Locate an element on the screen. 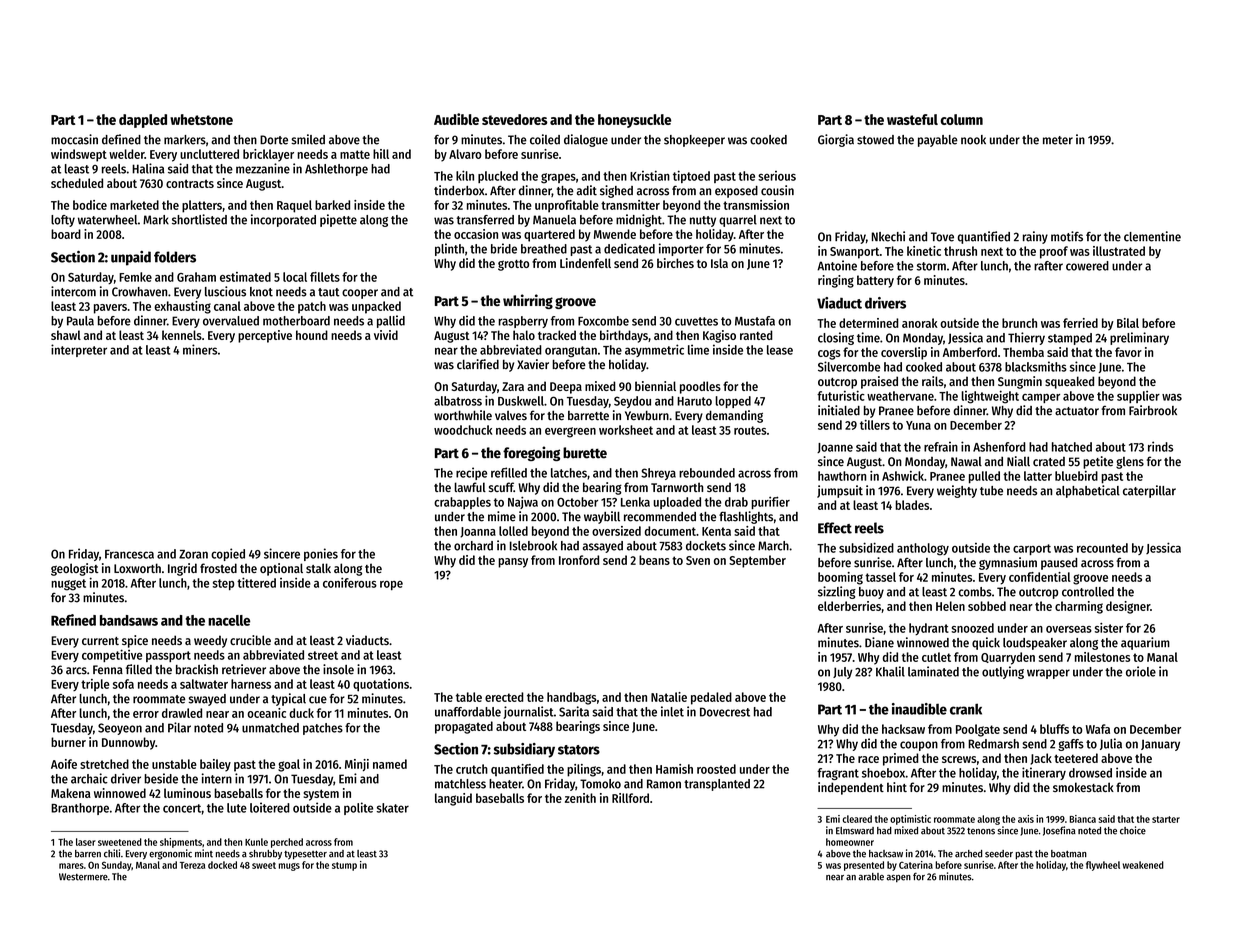 This screenshot has width=1233, height=952. Wafa is located at coordinates (1098, 729).
